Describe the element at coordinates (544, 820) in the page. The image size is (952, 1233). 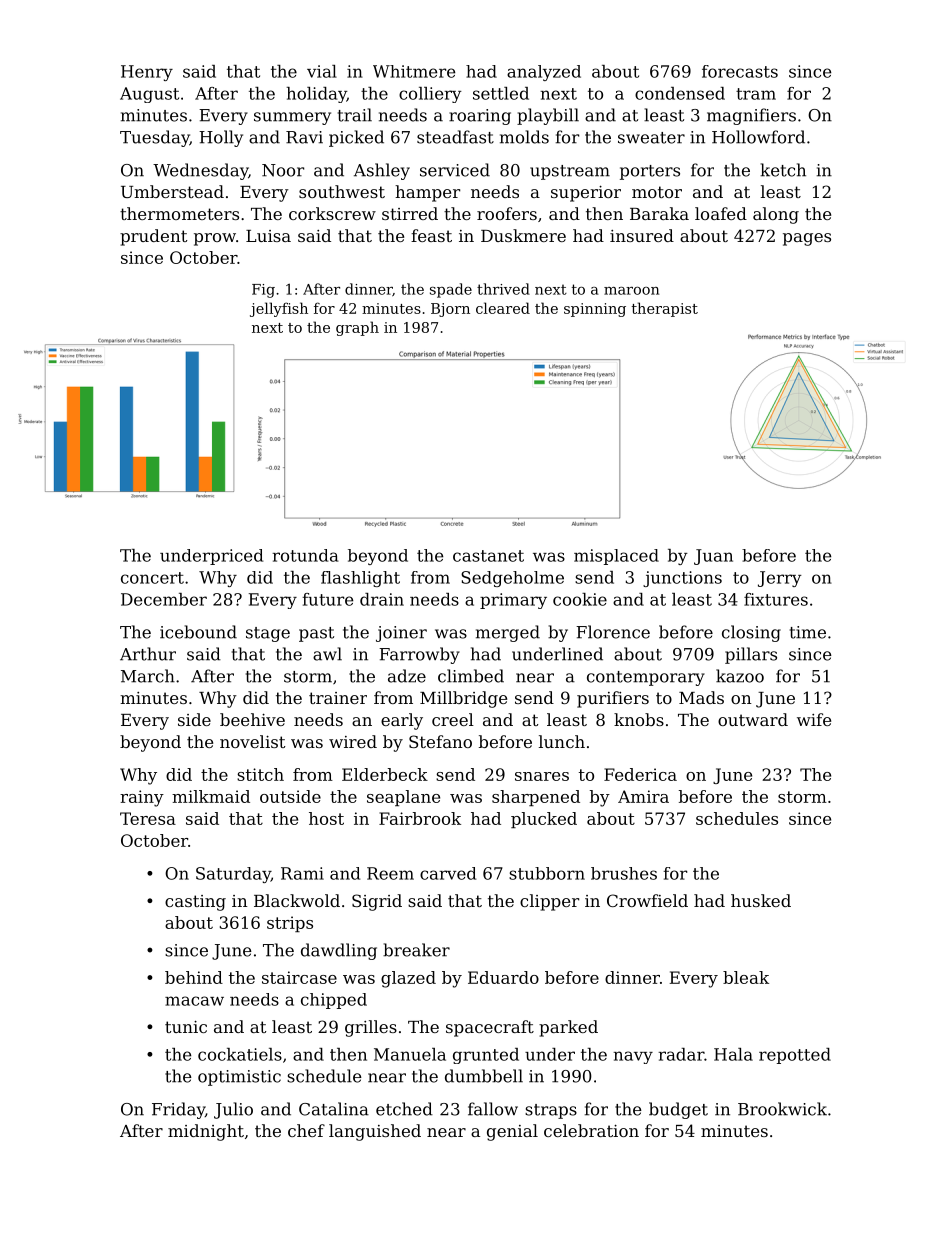
I see `plucked` at that location.
